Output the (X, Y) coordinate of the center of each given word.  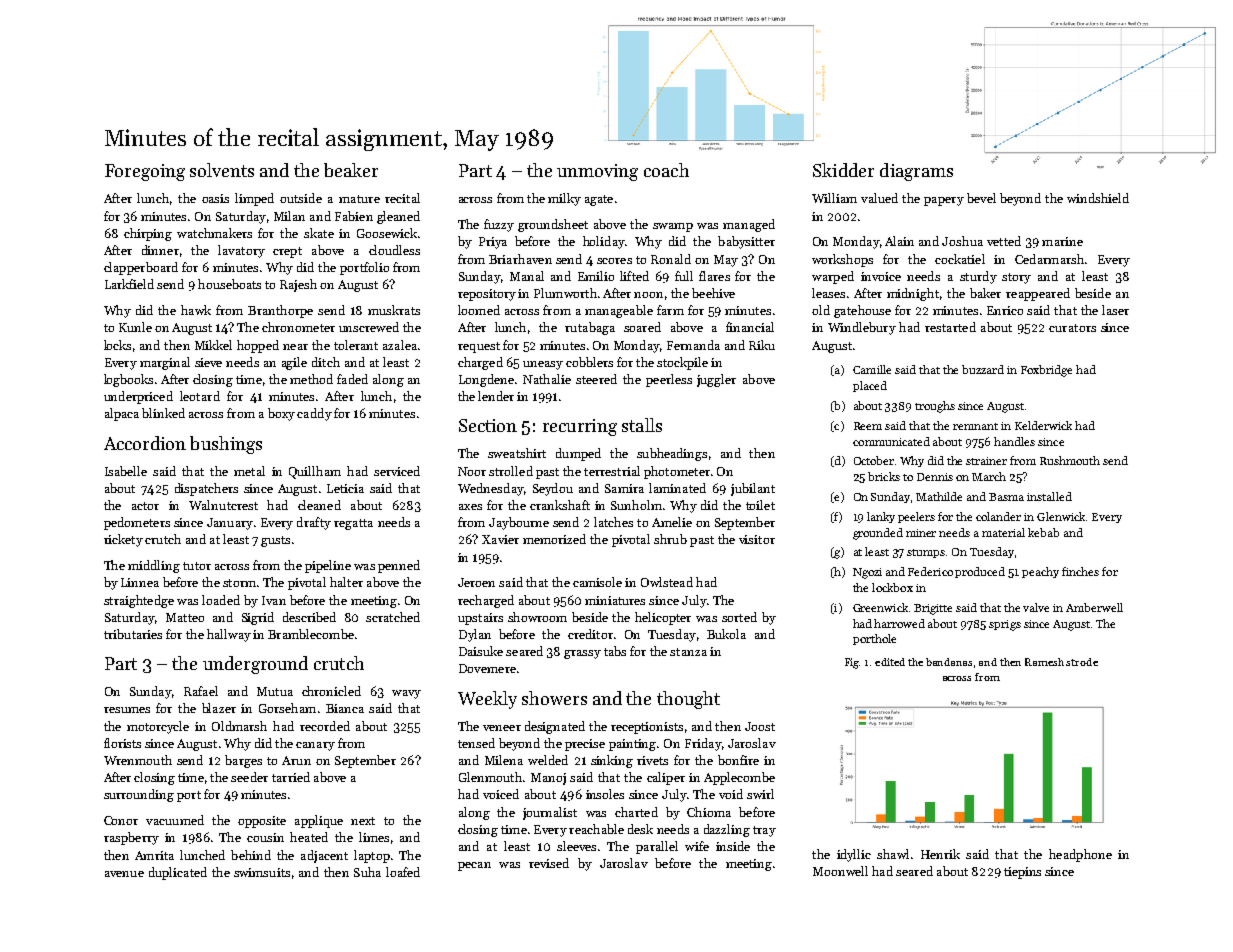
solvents (222, 170)
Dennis (935, 477)
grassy (582, 654)
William (834, 198)
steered (596, 379)
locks (117, 345)
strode (1082, 662)
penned (399, 566)
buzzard (983, 369)
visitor (757, 539)
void (731, 794)
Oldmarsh (239, 726)
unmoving (597, 172)
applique (319, 821)
